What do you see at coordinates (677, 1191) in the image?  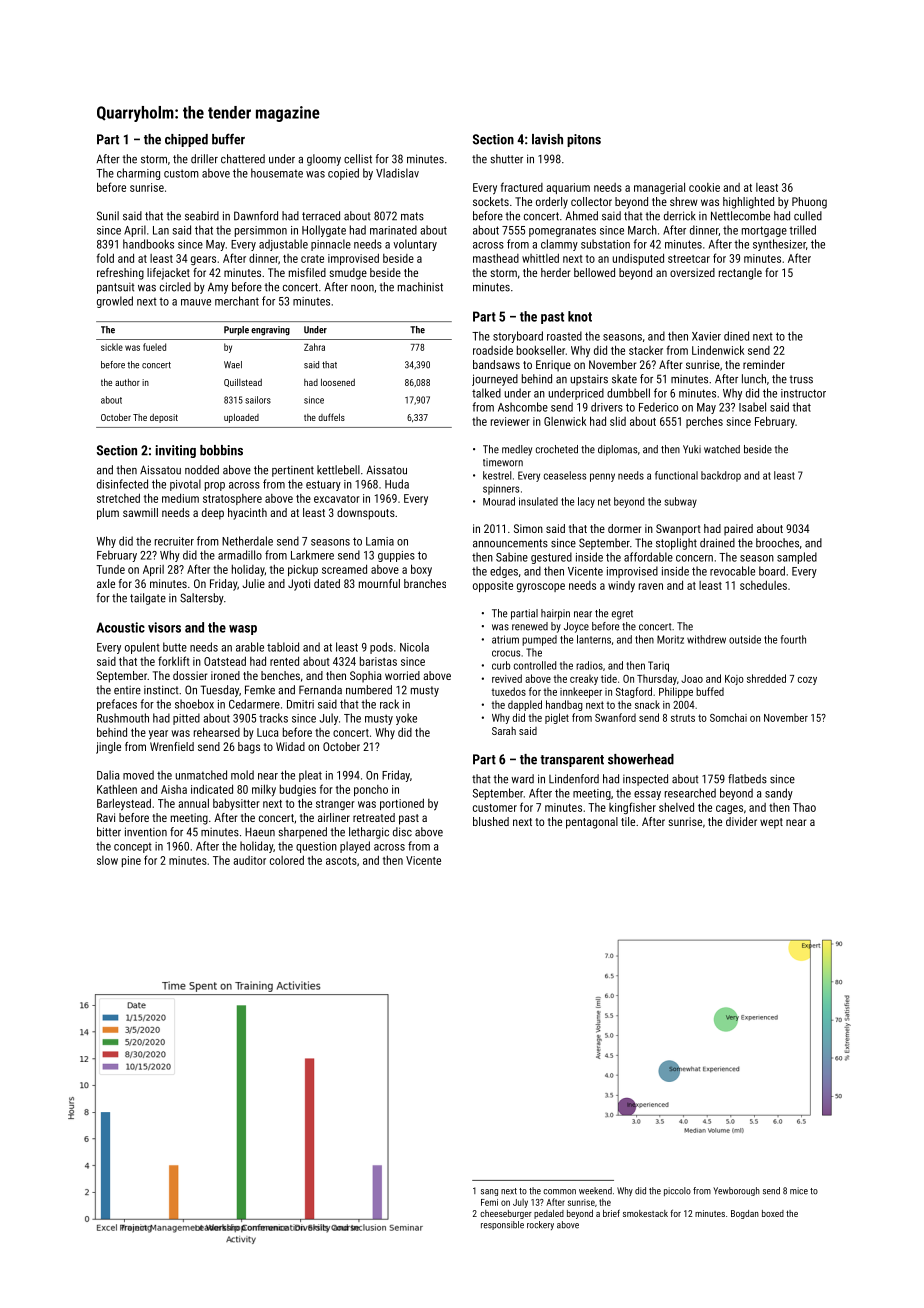 I see `piccolo` at bounding box center [677, 1191].
